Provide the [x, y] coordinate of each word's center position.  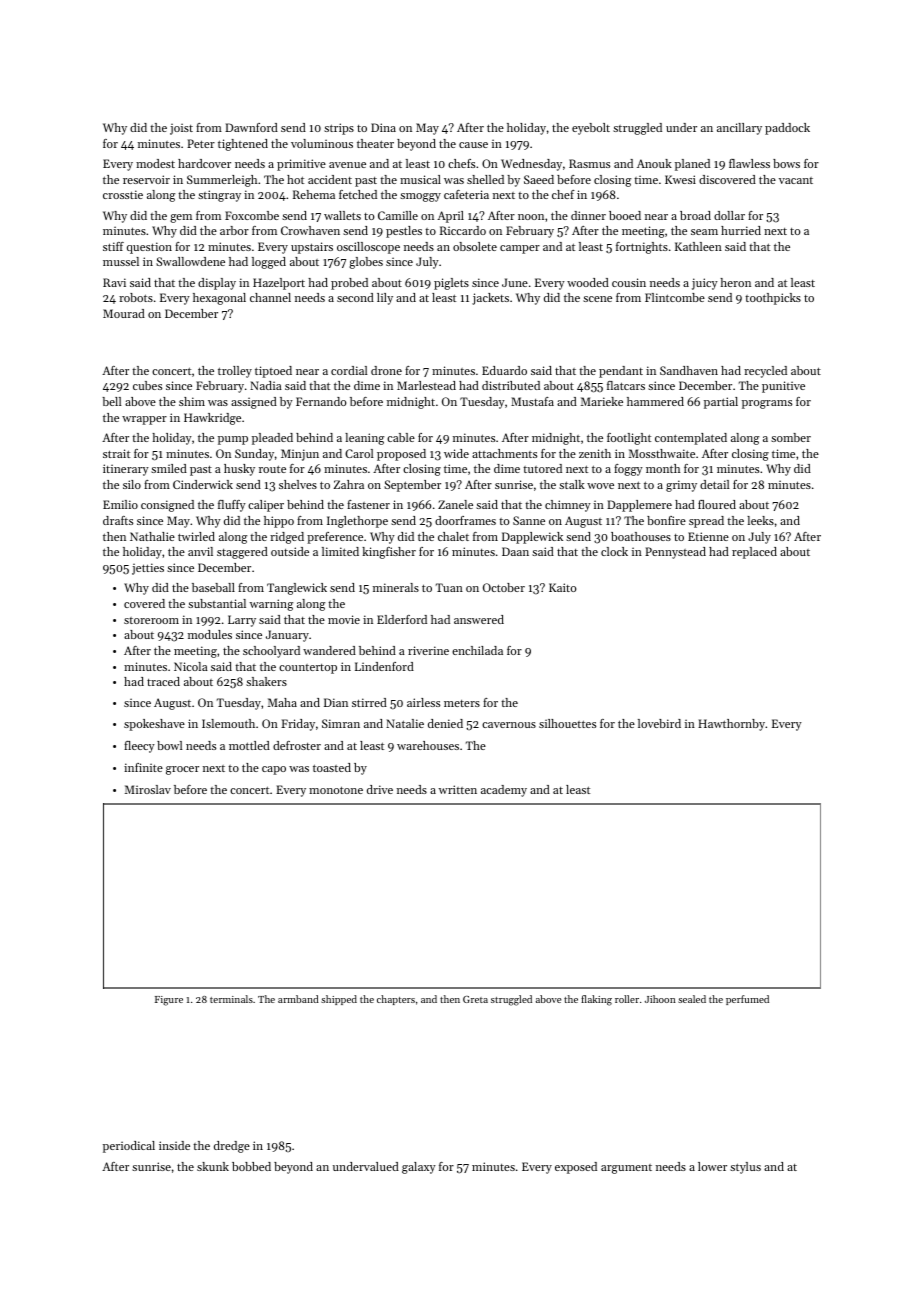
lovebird [659, 723]
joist [181, 129]
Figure [169, 1001]
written [458, 789]
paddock [787, 129]
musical [420, 179]
